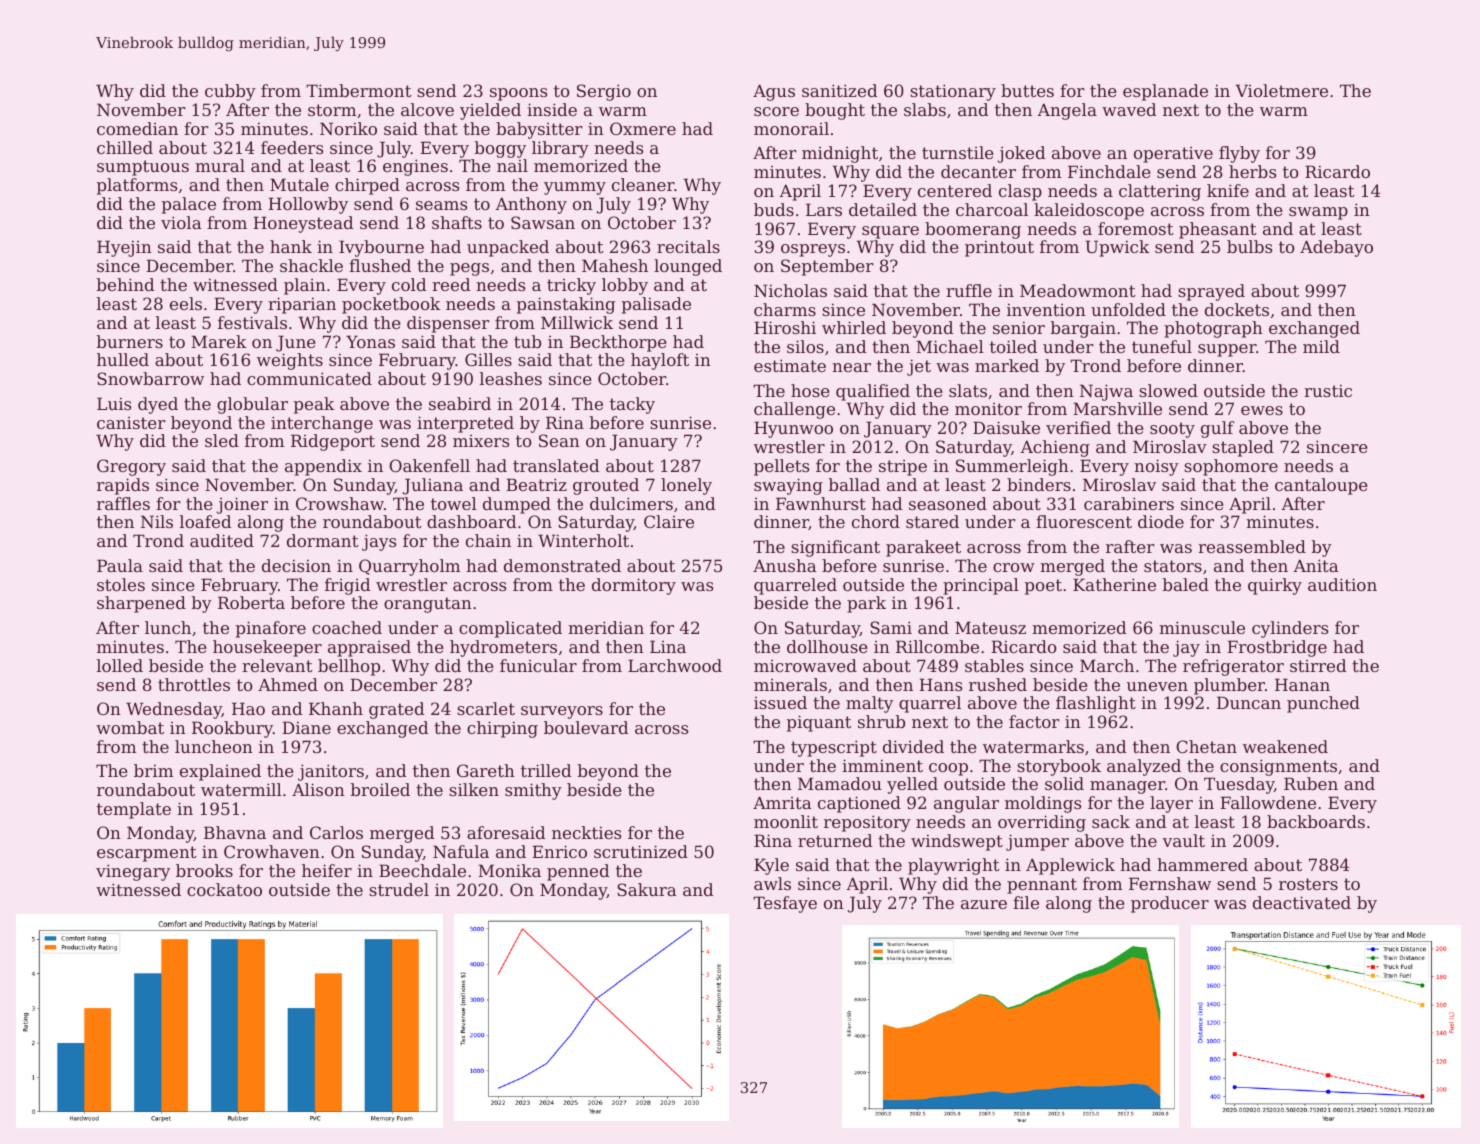 This screenshot has height=1144, width=1480. I want to click on boomerang, so click(973, 230).
